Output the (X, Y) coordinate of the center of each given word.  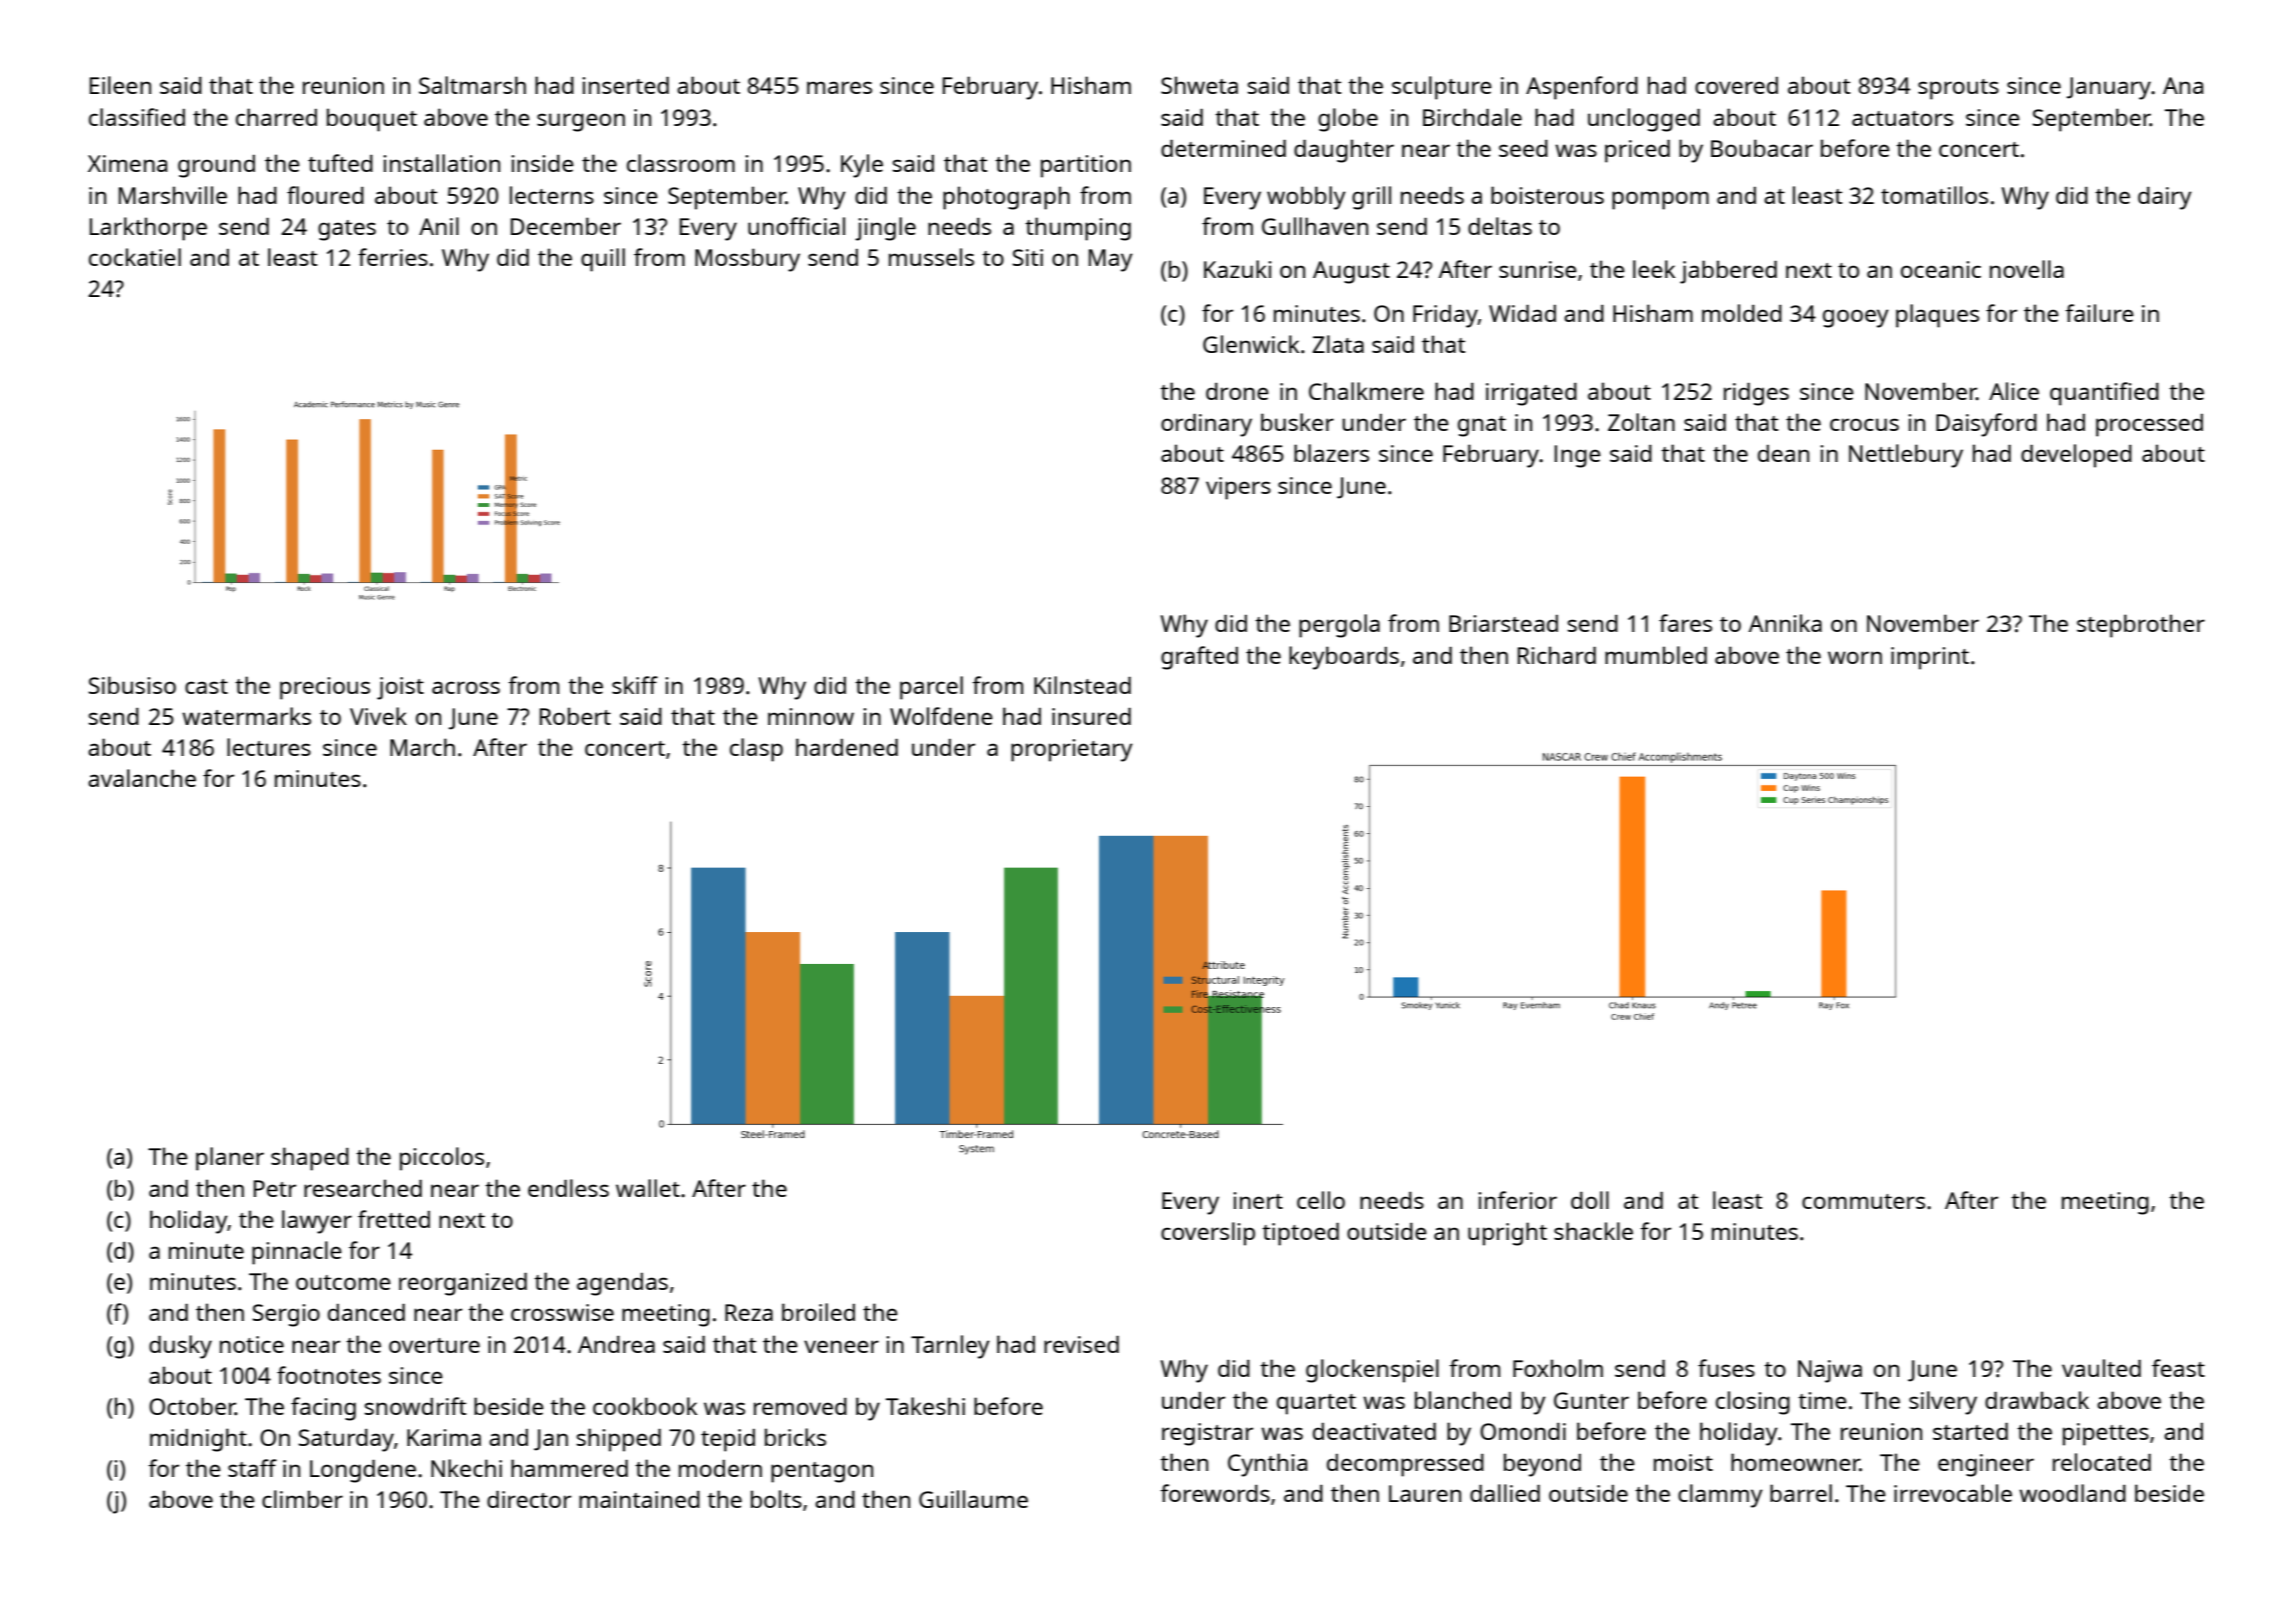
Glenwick (1251, 344)
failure (2099, 313)
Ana (2183, 85)
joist (400, 688)
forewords (1215, 1493)
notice (252, 1344)
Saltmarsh (472, 85)
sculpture (1442, 88)
